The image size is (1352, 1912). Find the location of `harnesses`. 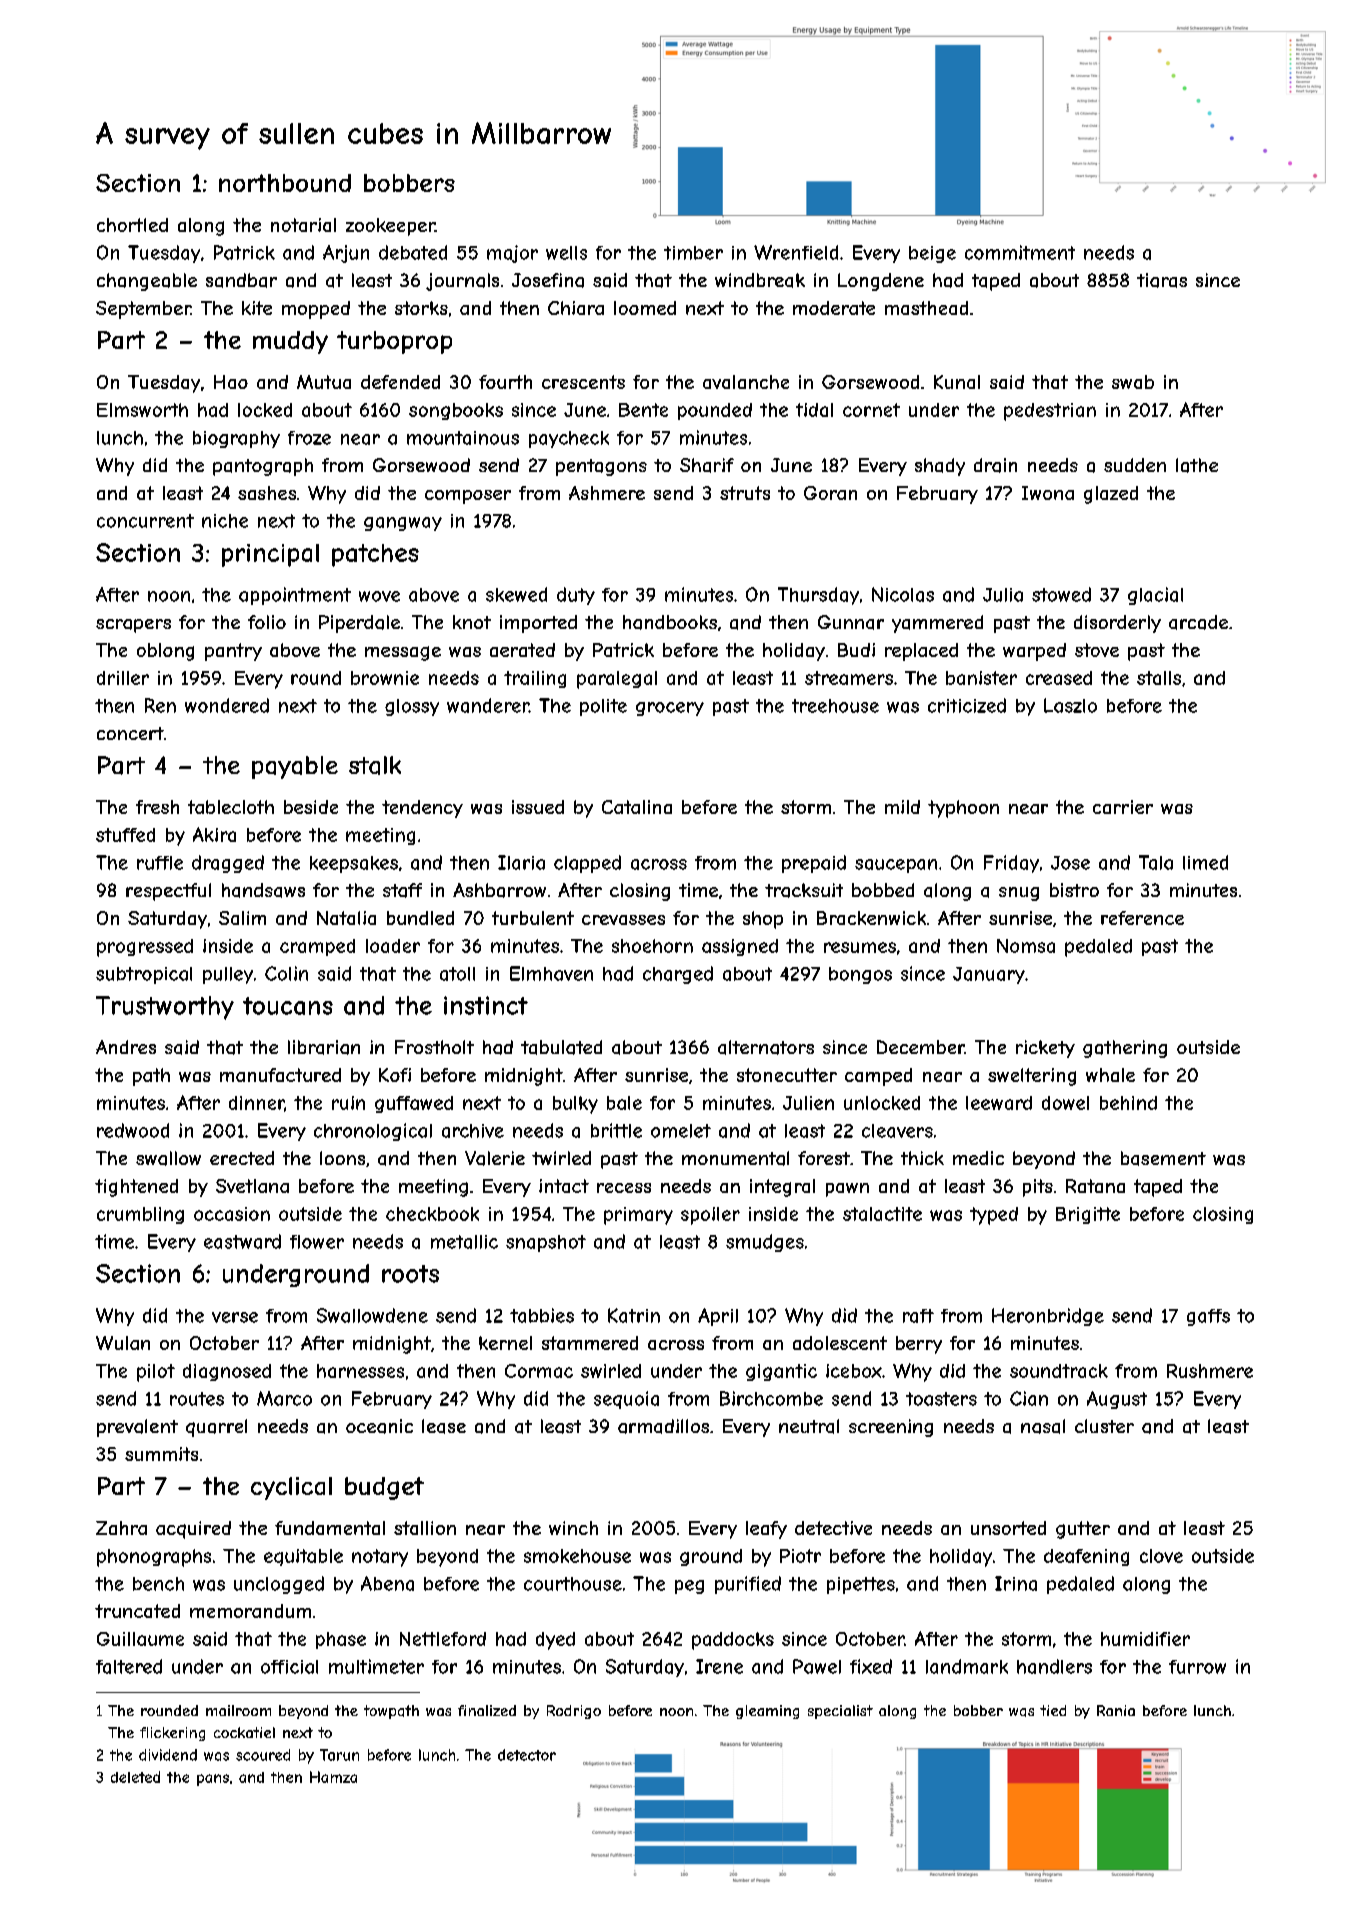

harnesses is located at coordinates (360, 1371).
